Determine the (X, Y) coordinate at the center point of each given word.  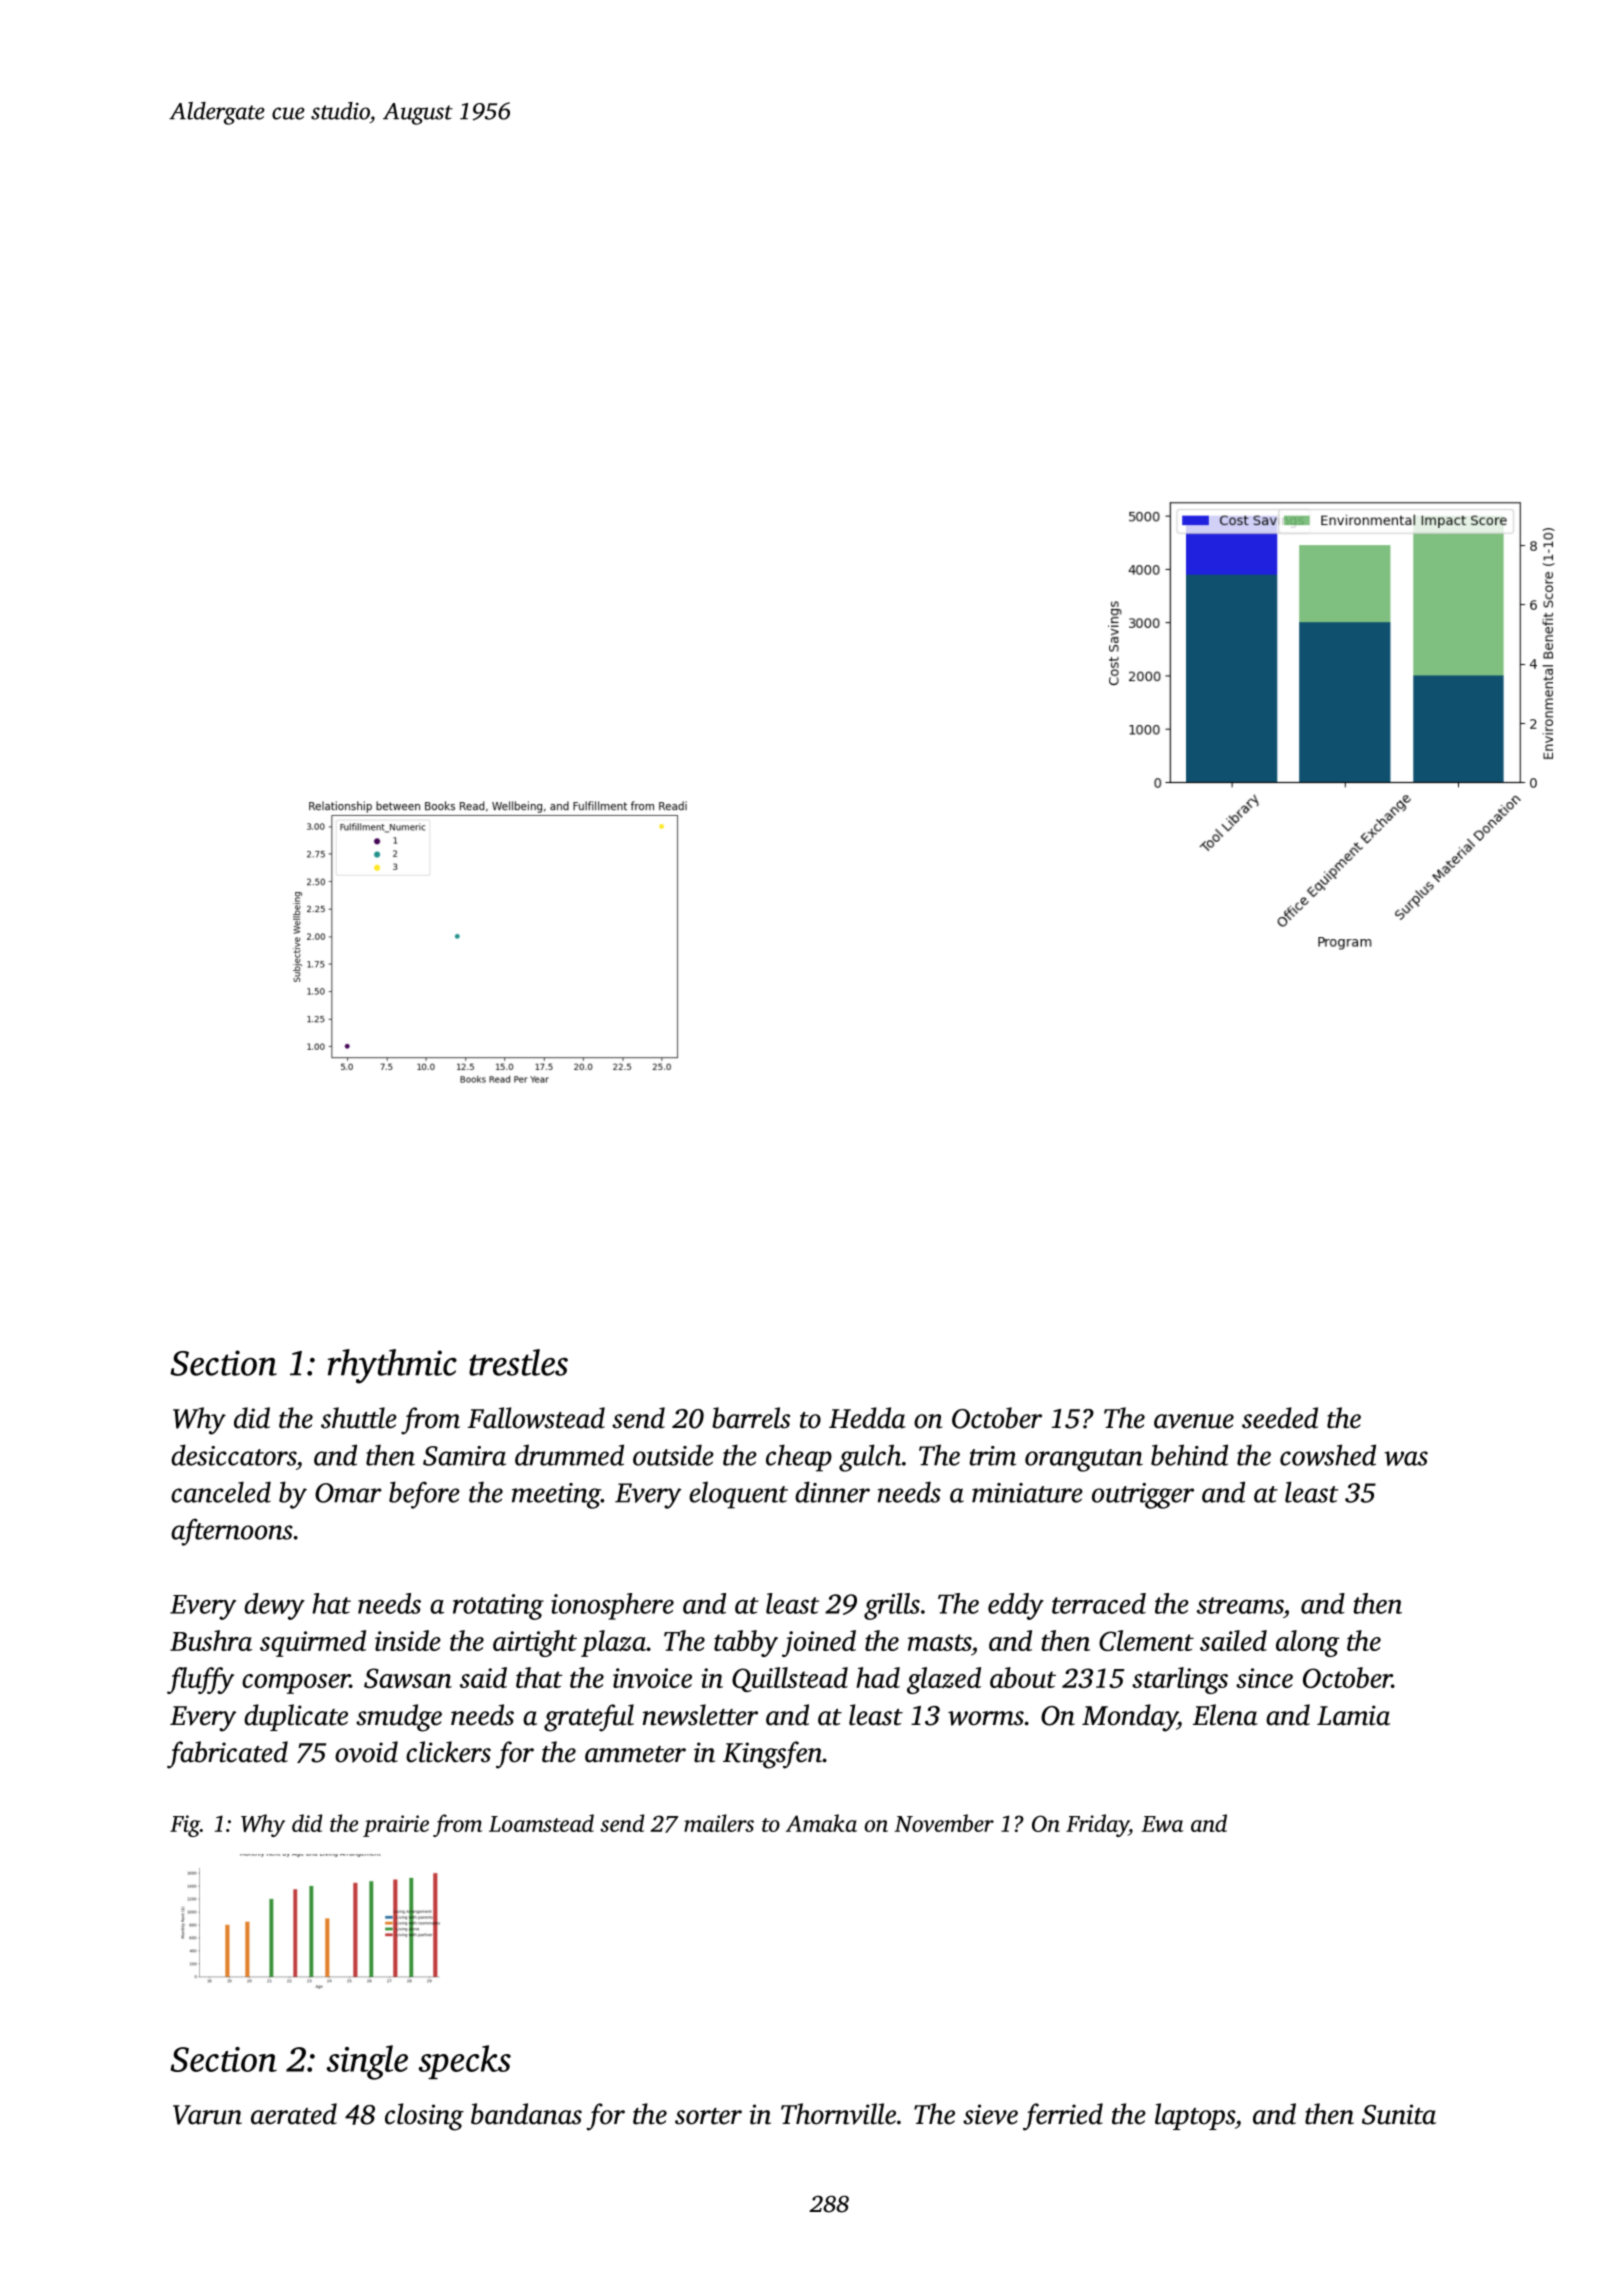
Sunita (1399, 2114)
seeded (1280, 1418)
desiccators (233, 1455)
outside (673, 1455)
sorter (708, 2116)
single (367, 2062)
